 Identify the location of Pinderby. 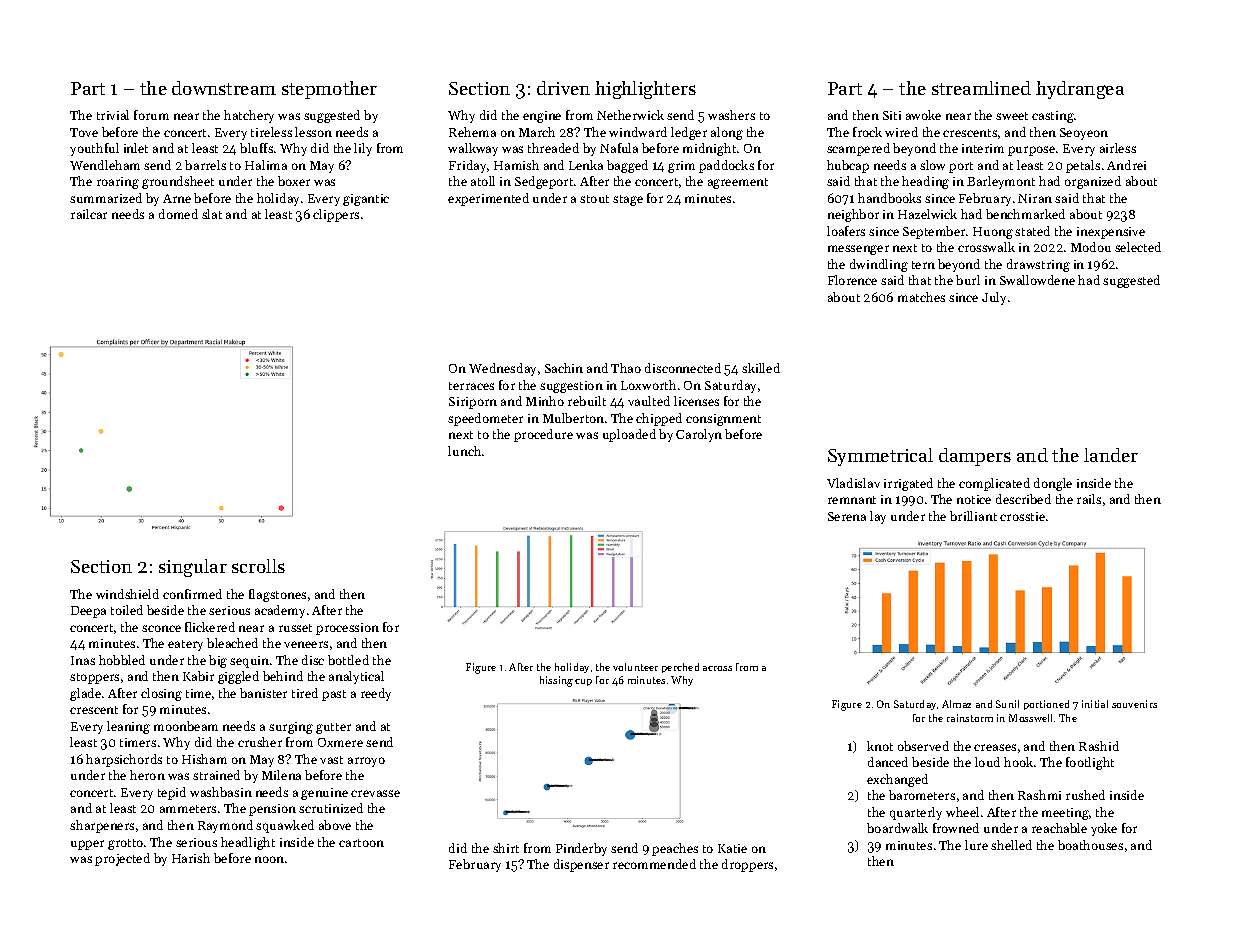
(581, 849).
